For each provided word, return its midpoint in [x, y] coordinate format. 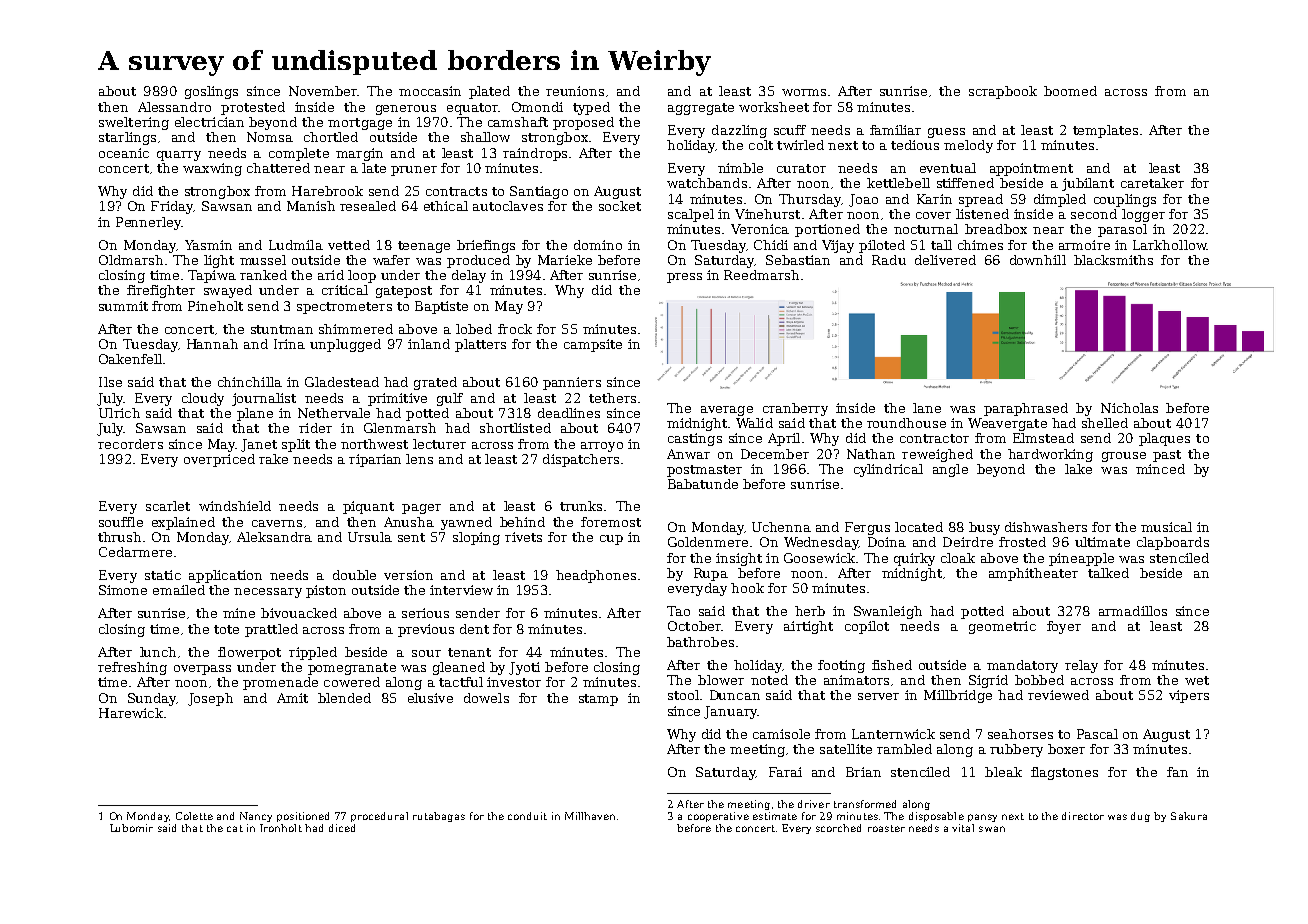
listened [982, 214]
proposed [583, 123]
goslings [211, 92]
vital [963, 828]
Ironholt [281, 828]
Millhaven [590, 816]
